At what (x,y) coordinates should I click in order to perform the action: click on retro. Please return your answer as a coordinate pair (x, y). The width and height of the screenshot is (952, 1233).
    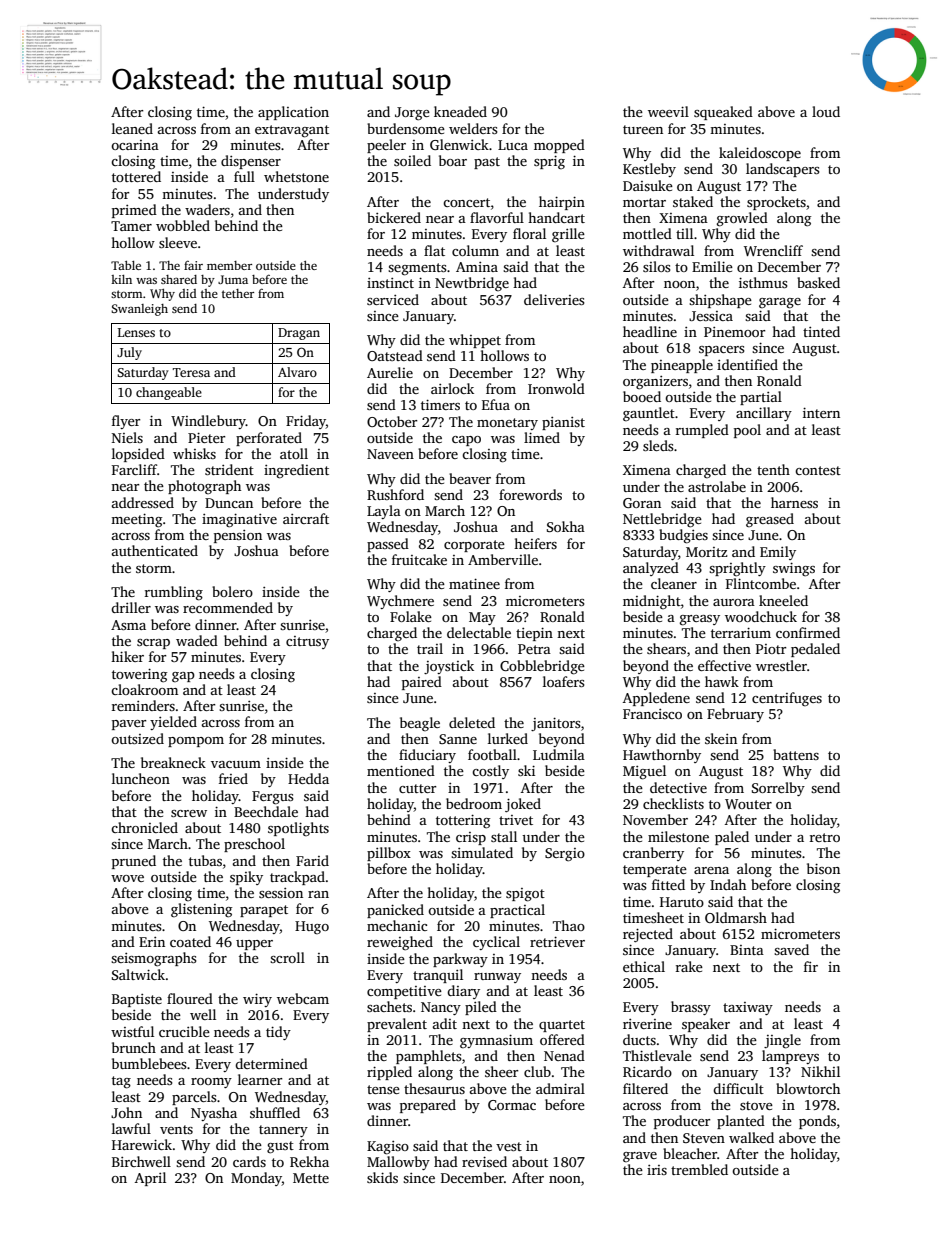
    Looking at the image, I should click on (825, 837).
